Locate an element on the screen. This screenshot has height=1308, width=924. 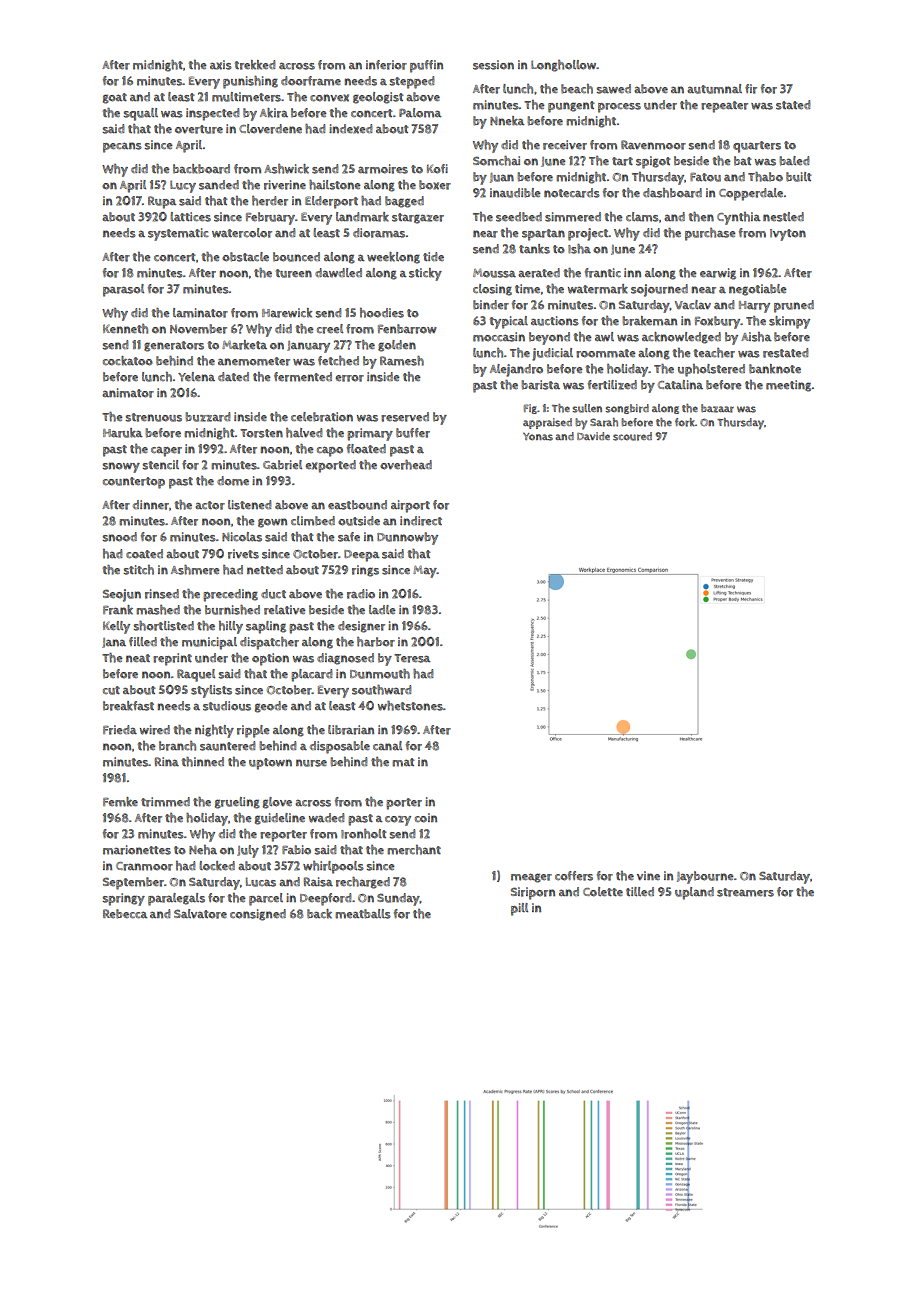
Ashmere is located at coordinates (195, 570).
